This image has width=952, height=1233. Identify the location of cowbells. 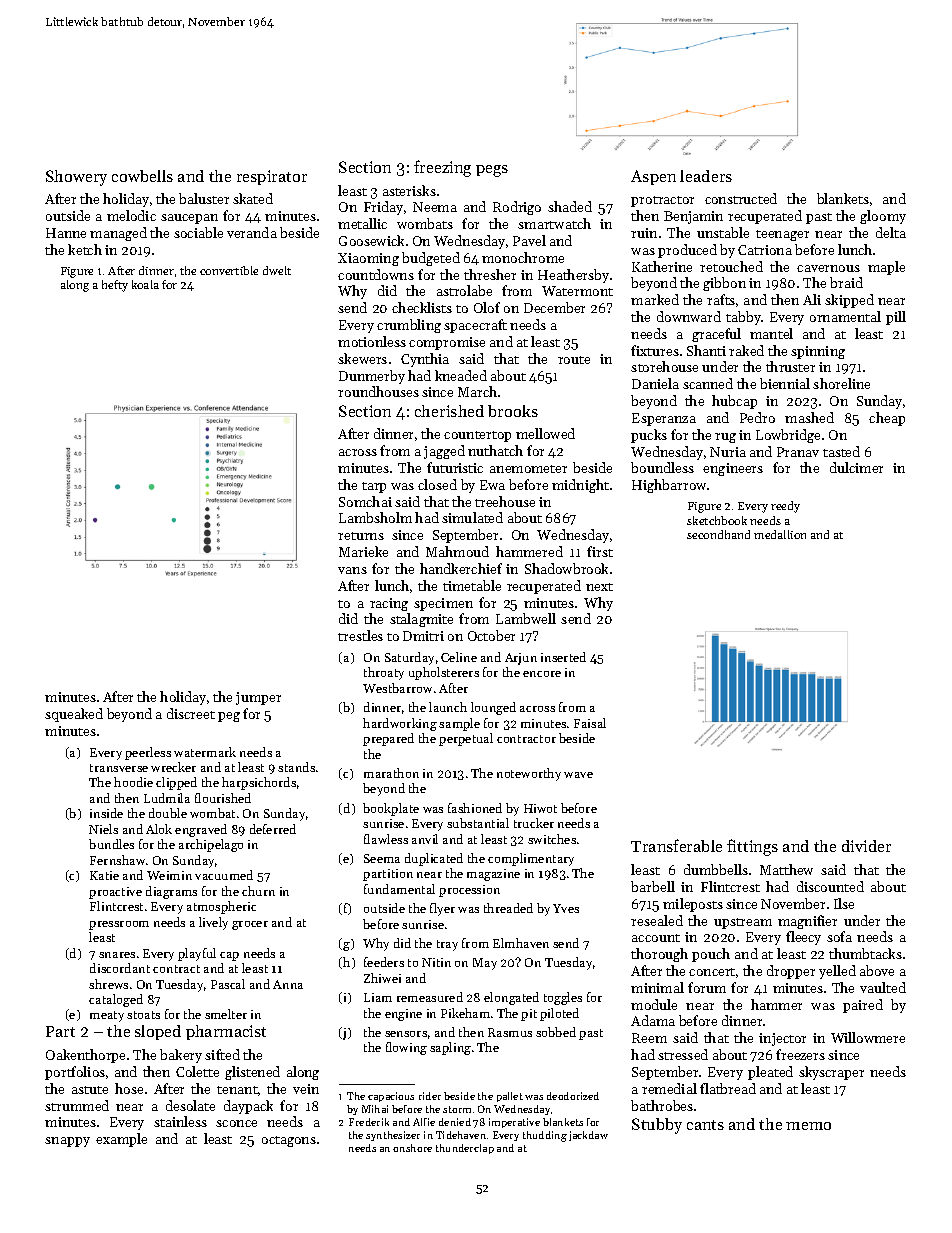
(142, 176).
